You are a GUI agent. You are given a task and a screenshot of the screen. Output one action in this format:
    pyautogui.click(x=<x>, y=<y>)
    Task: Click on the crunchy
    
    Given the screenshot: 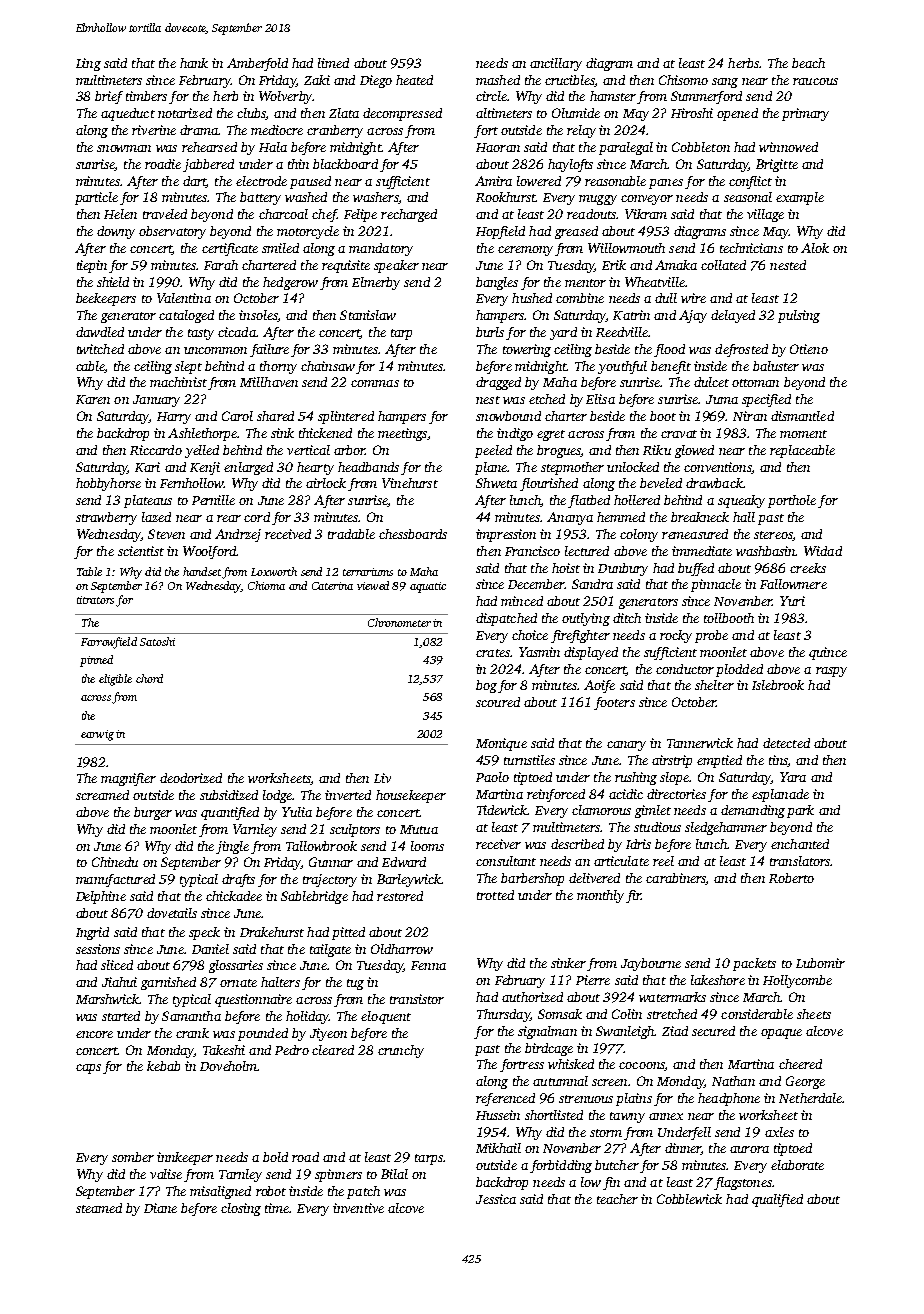 What is the action you would take?
    pyautogui.click(x=401, y=1051)
